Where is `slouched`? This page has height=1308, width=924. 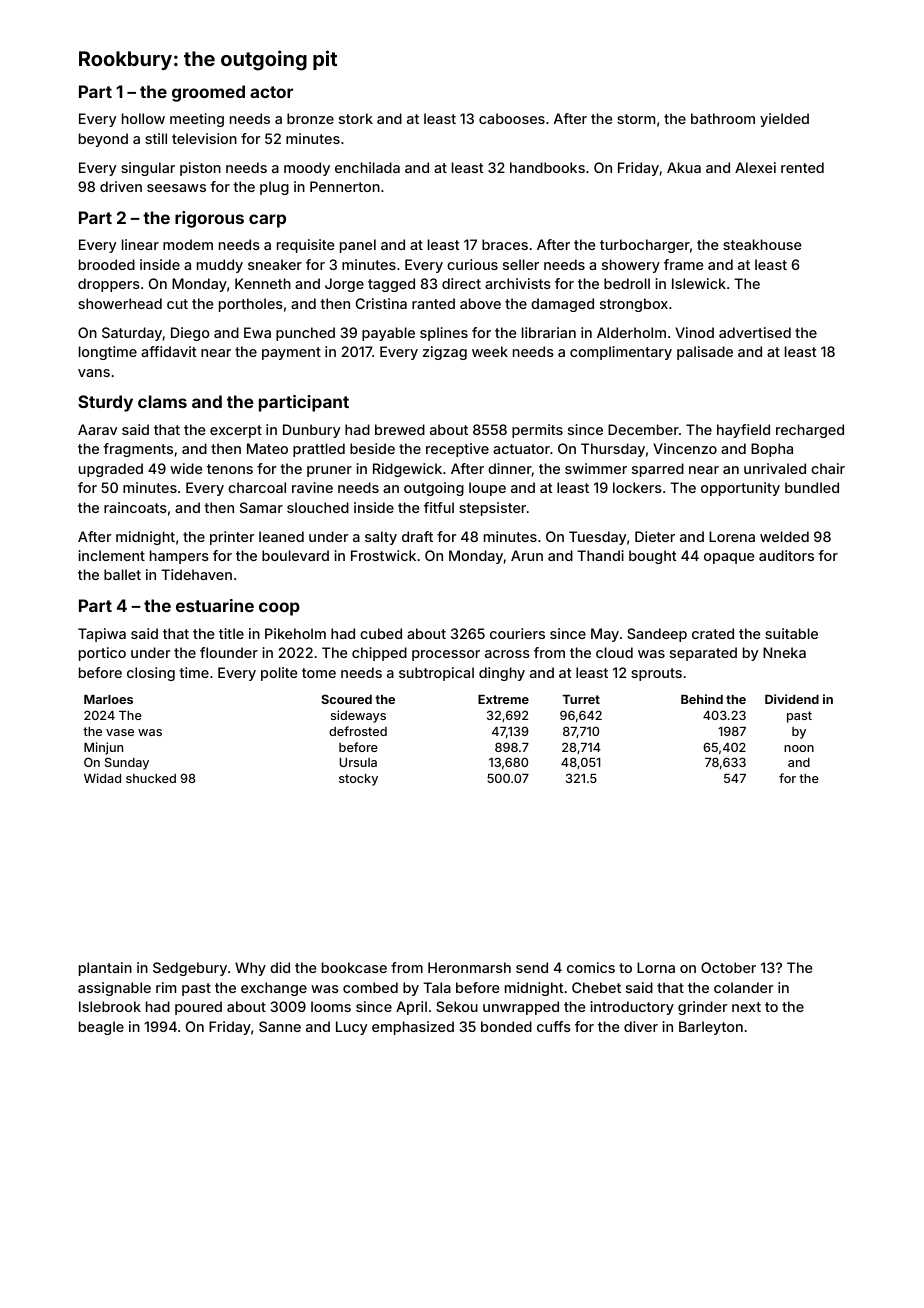
slouched is located at coordinates (318, 507).
